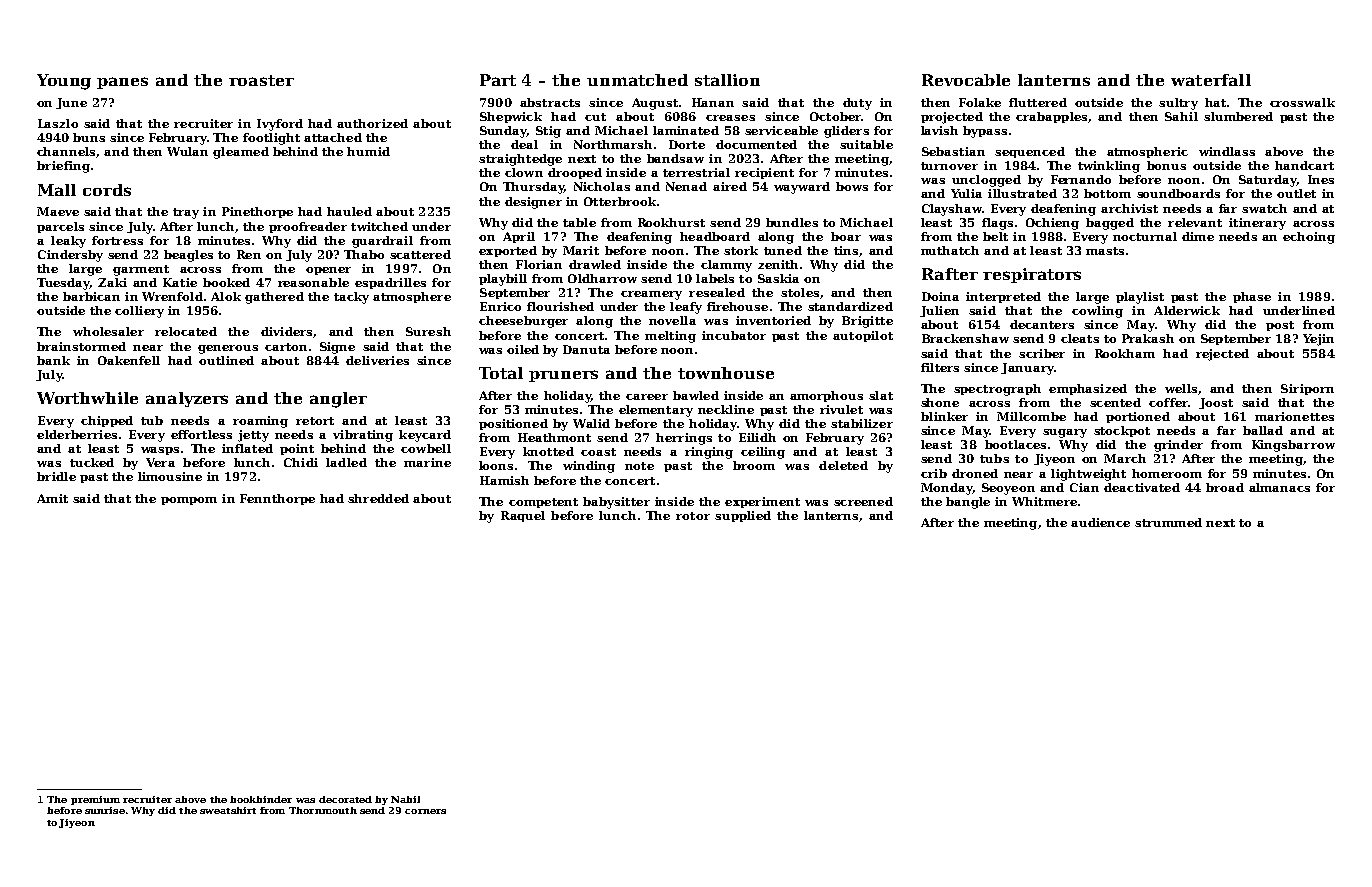 Image resolution: width=1372 pixels, height=887 pixels. What do you see at coordinates (186, 213) in the page?
I see `tray` at bounding box center [186, 213].
